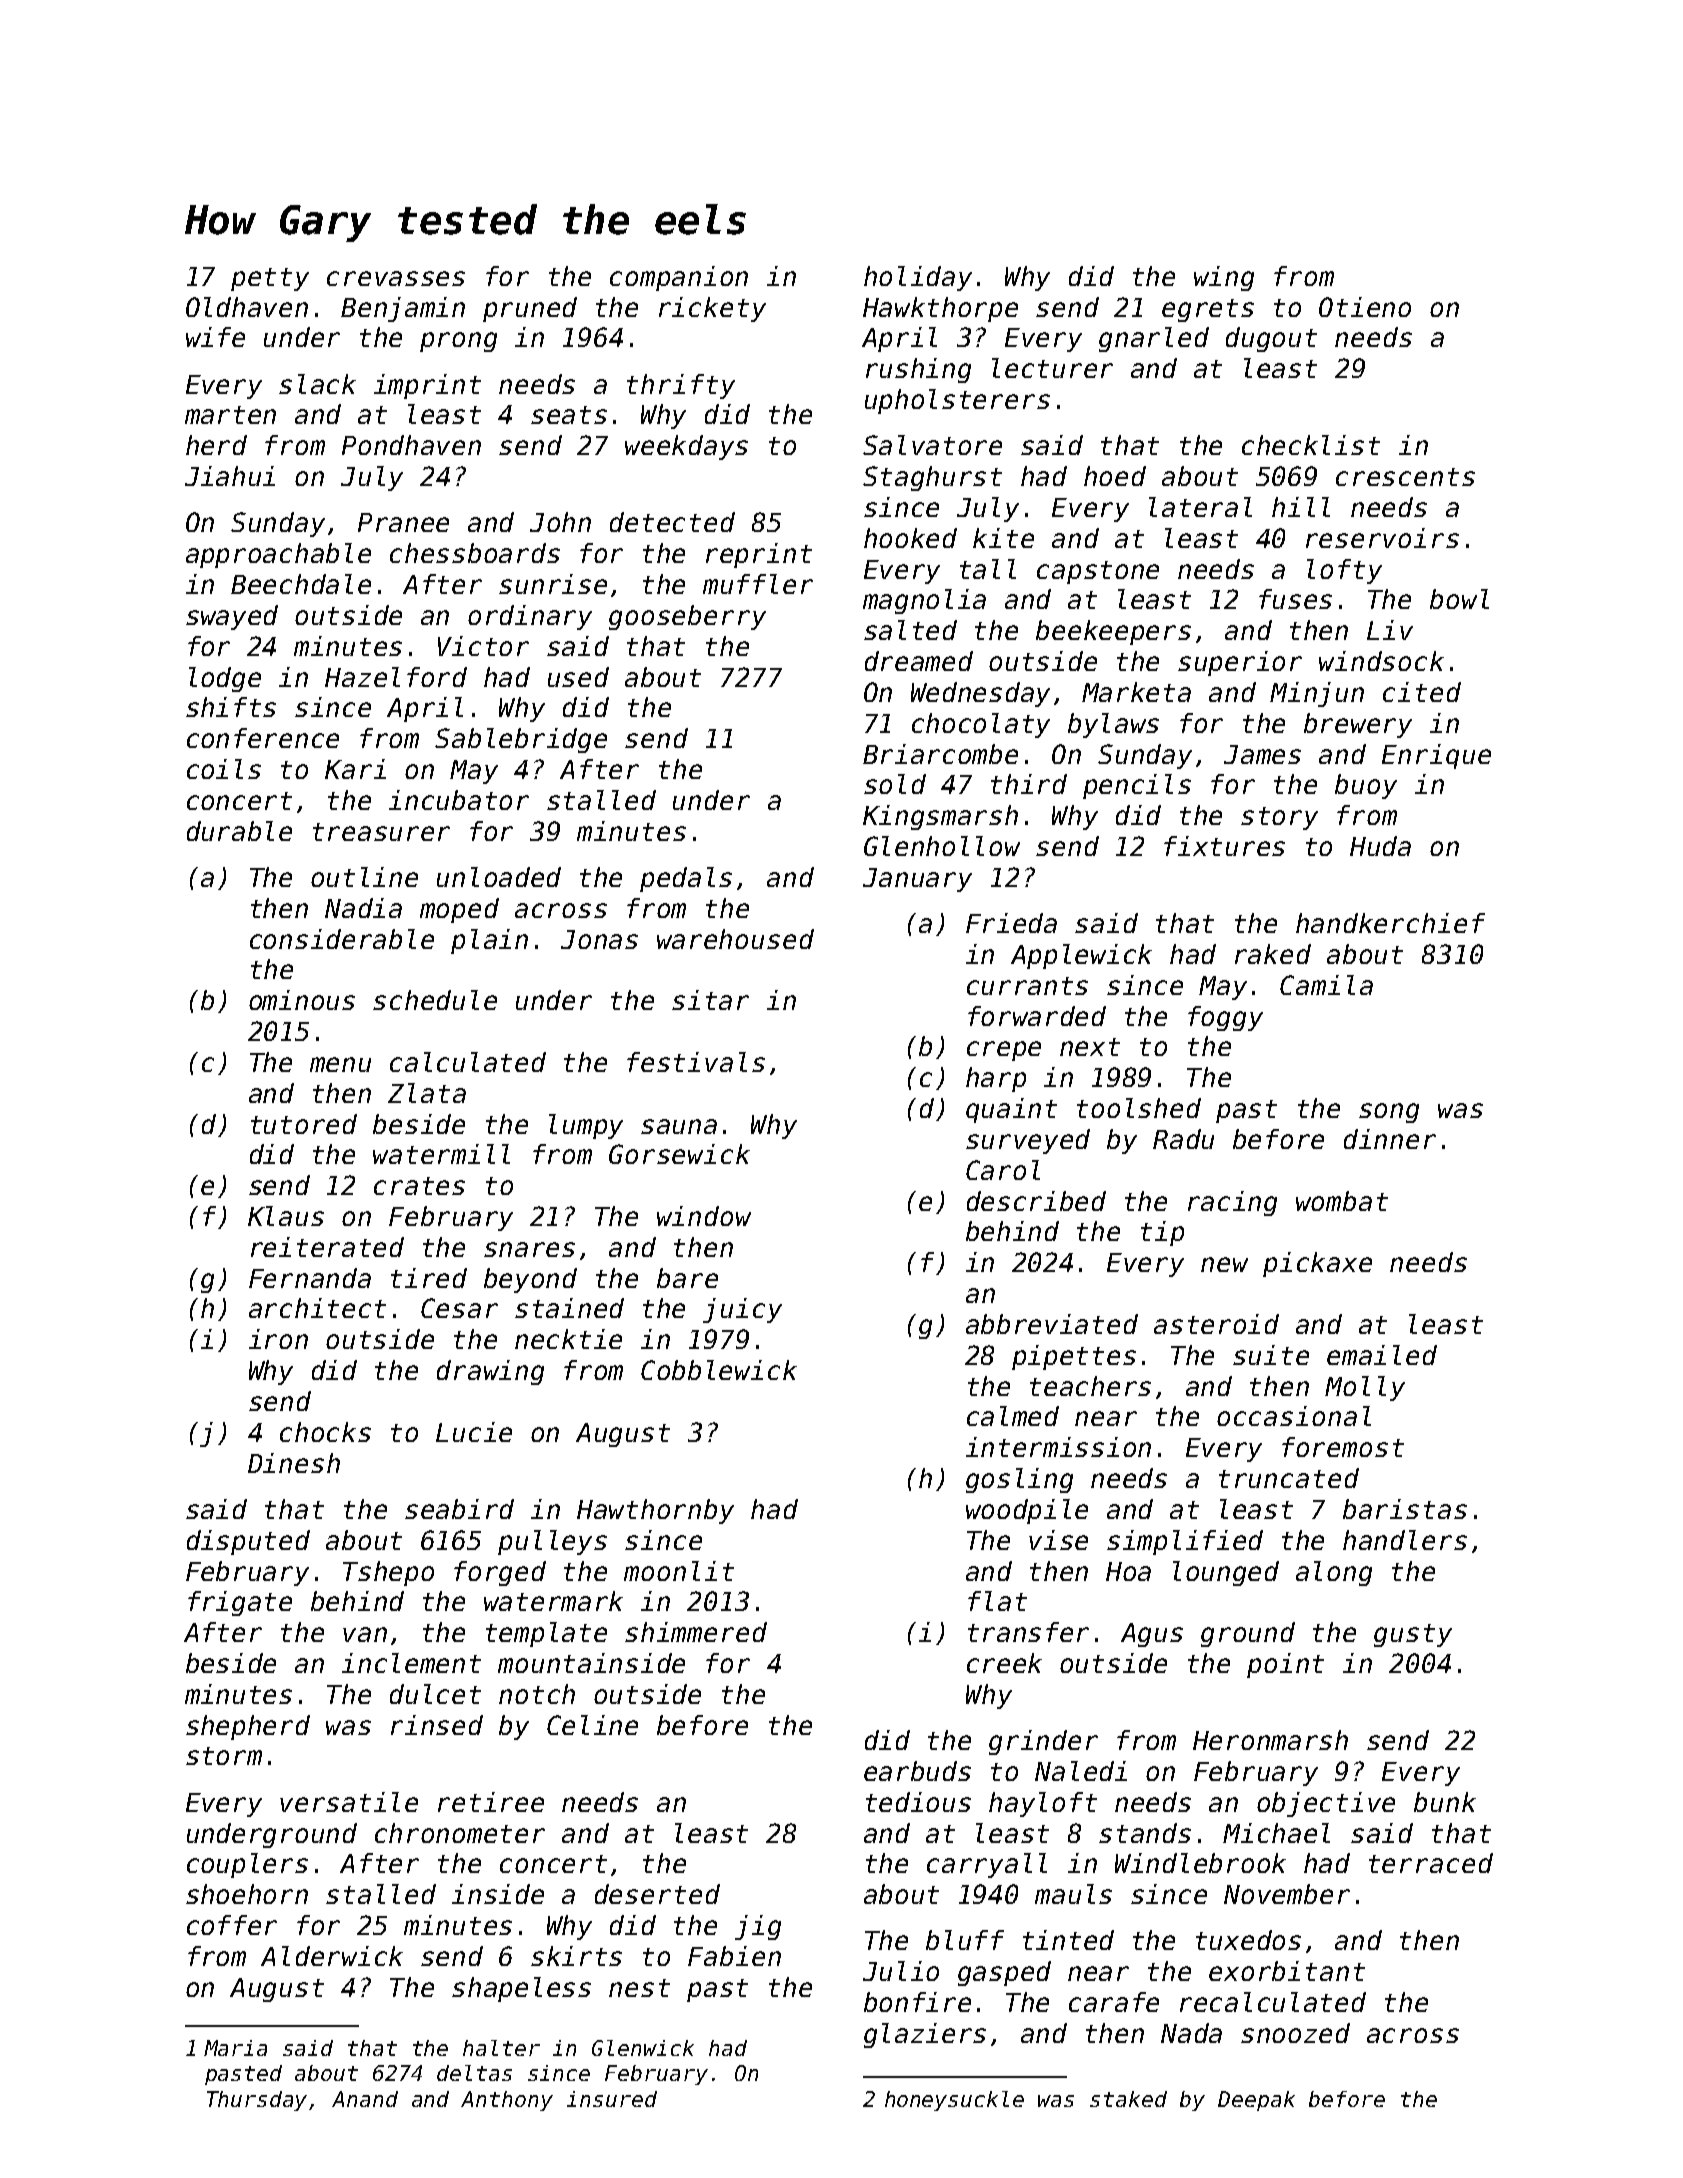 The image size is (1683, 2178). Describe the element at coordinates (530, 1280) in the image. I see `beyond` at that location.
